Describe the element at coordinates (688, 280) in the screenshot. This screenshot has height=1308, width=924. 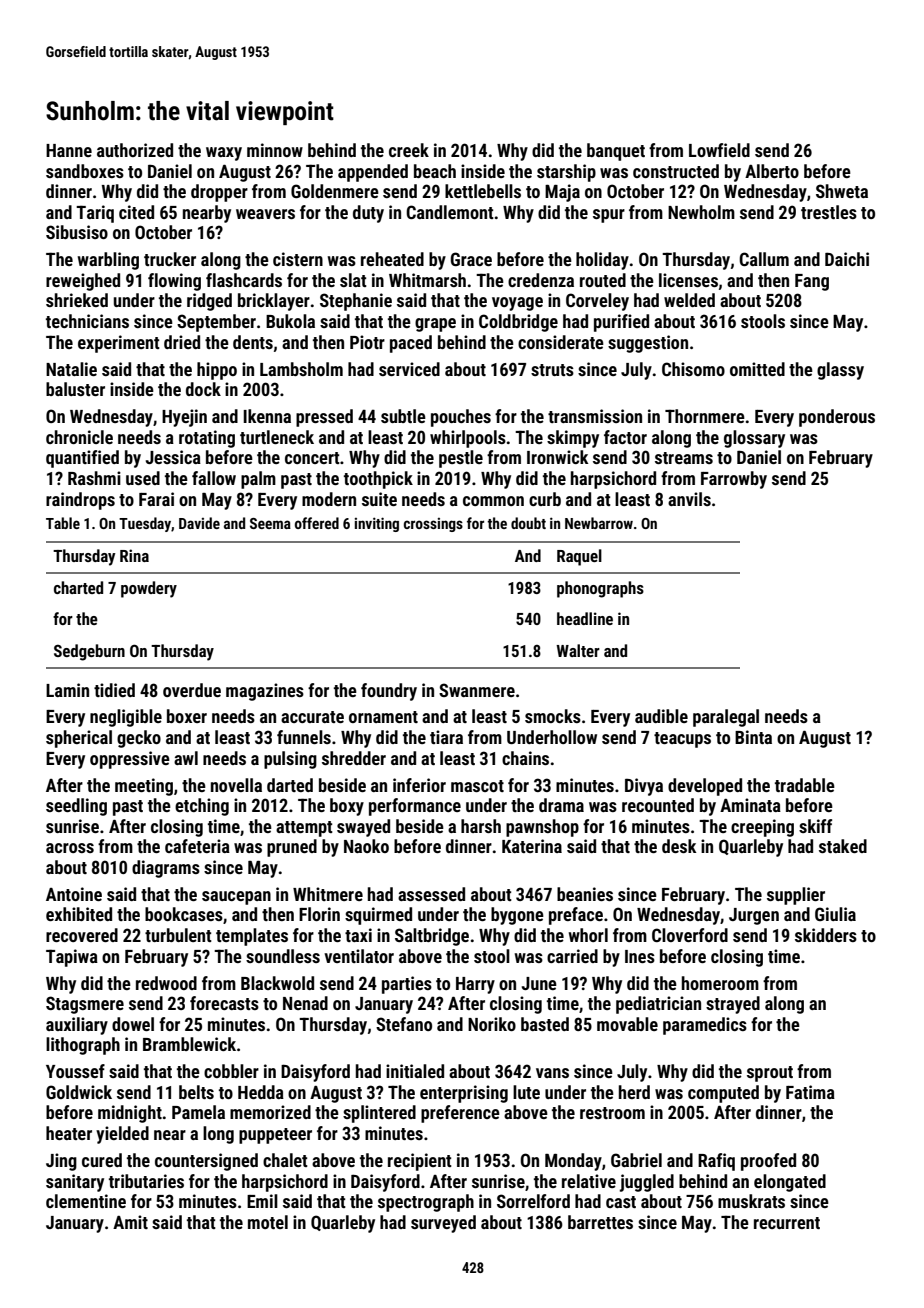
I see `licenses` at that location.
